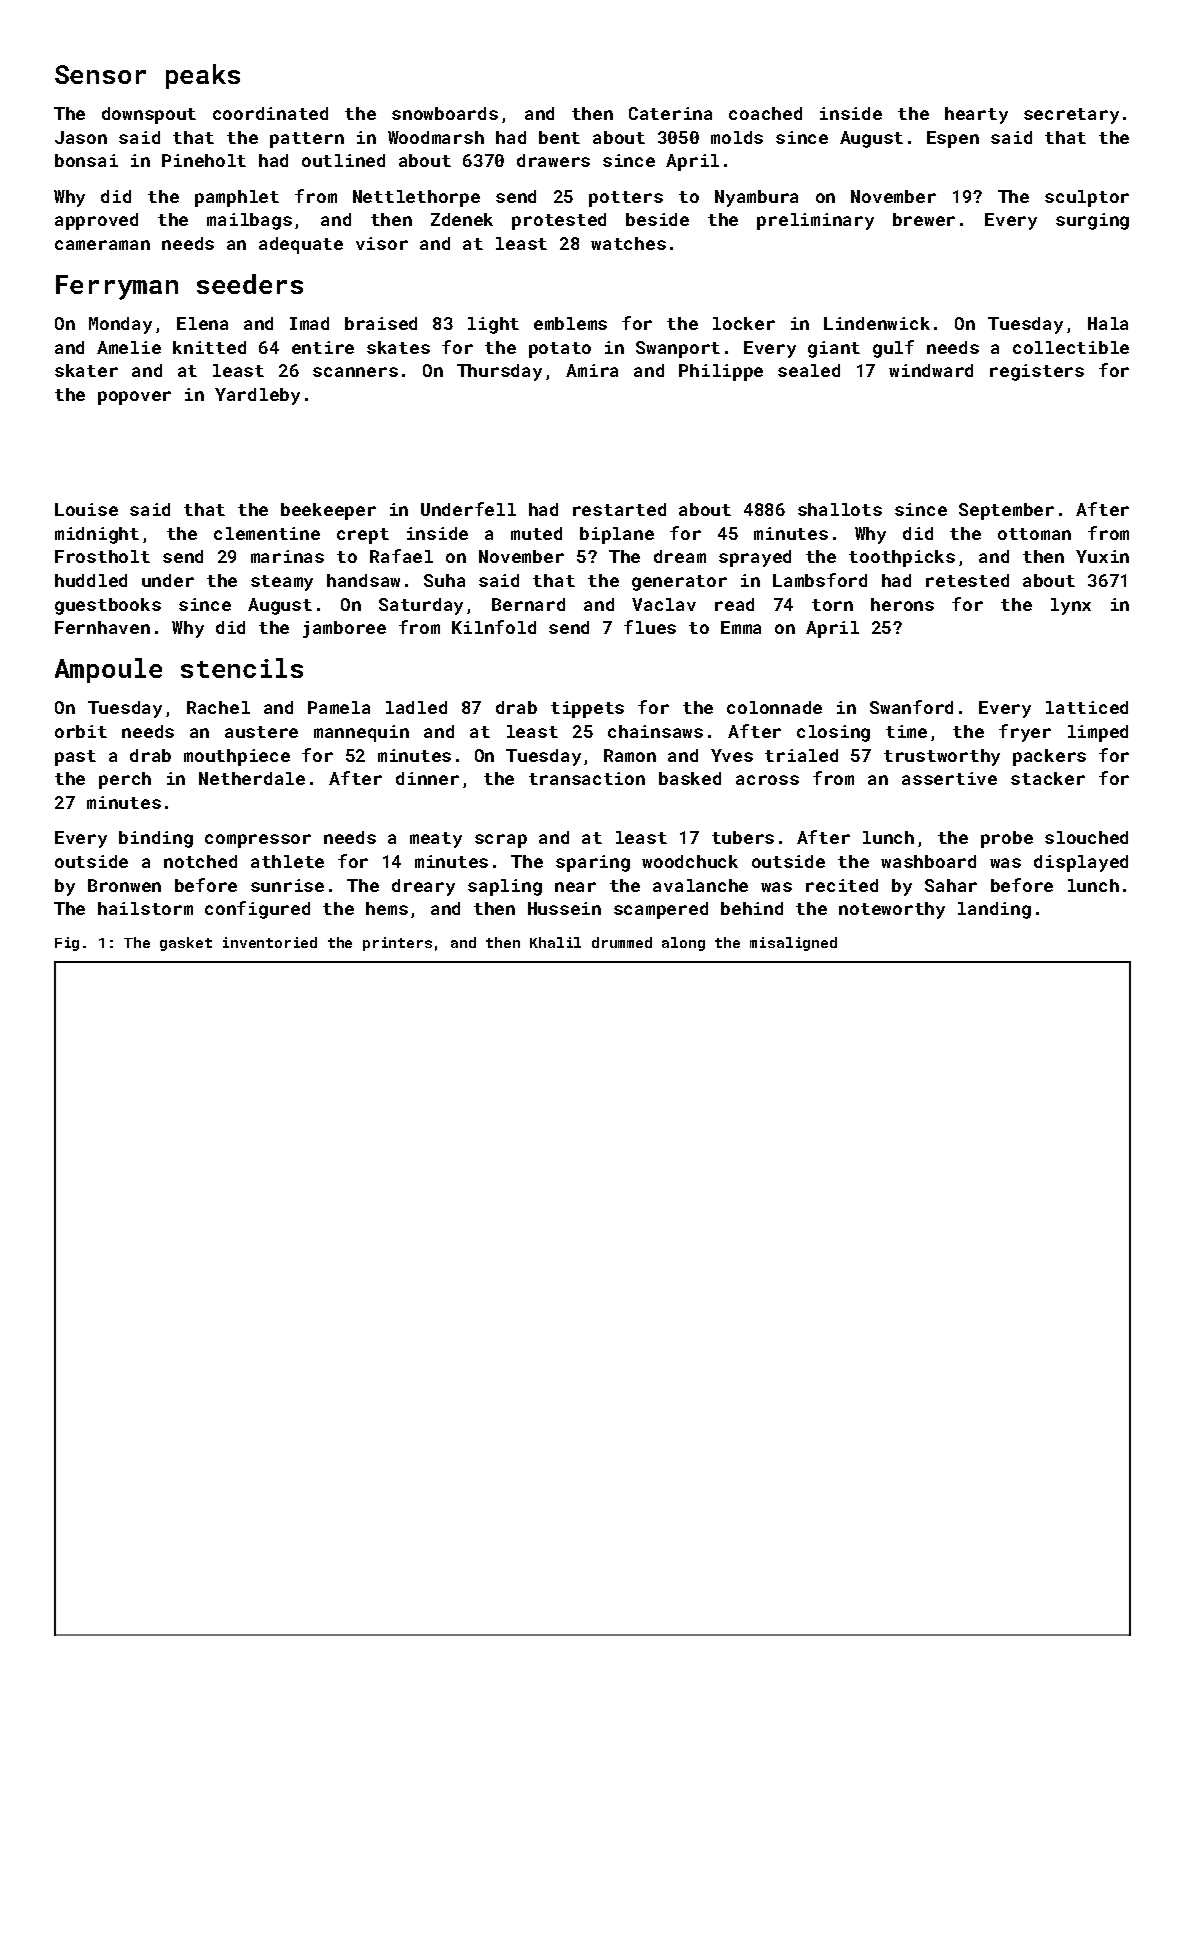 The width and height of the image is (1185, 1952). Describe the element at coordinates (765, 113) in the image. I see `coached` at that location.
